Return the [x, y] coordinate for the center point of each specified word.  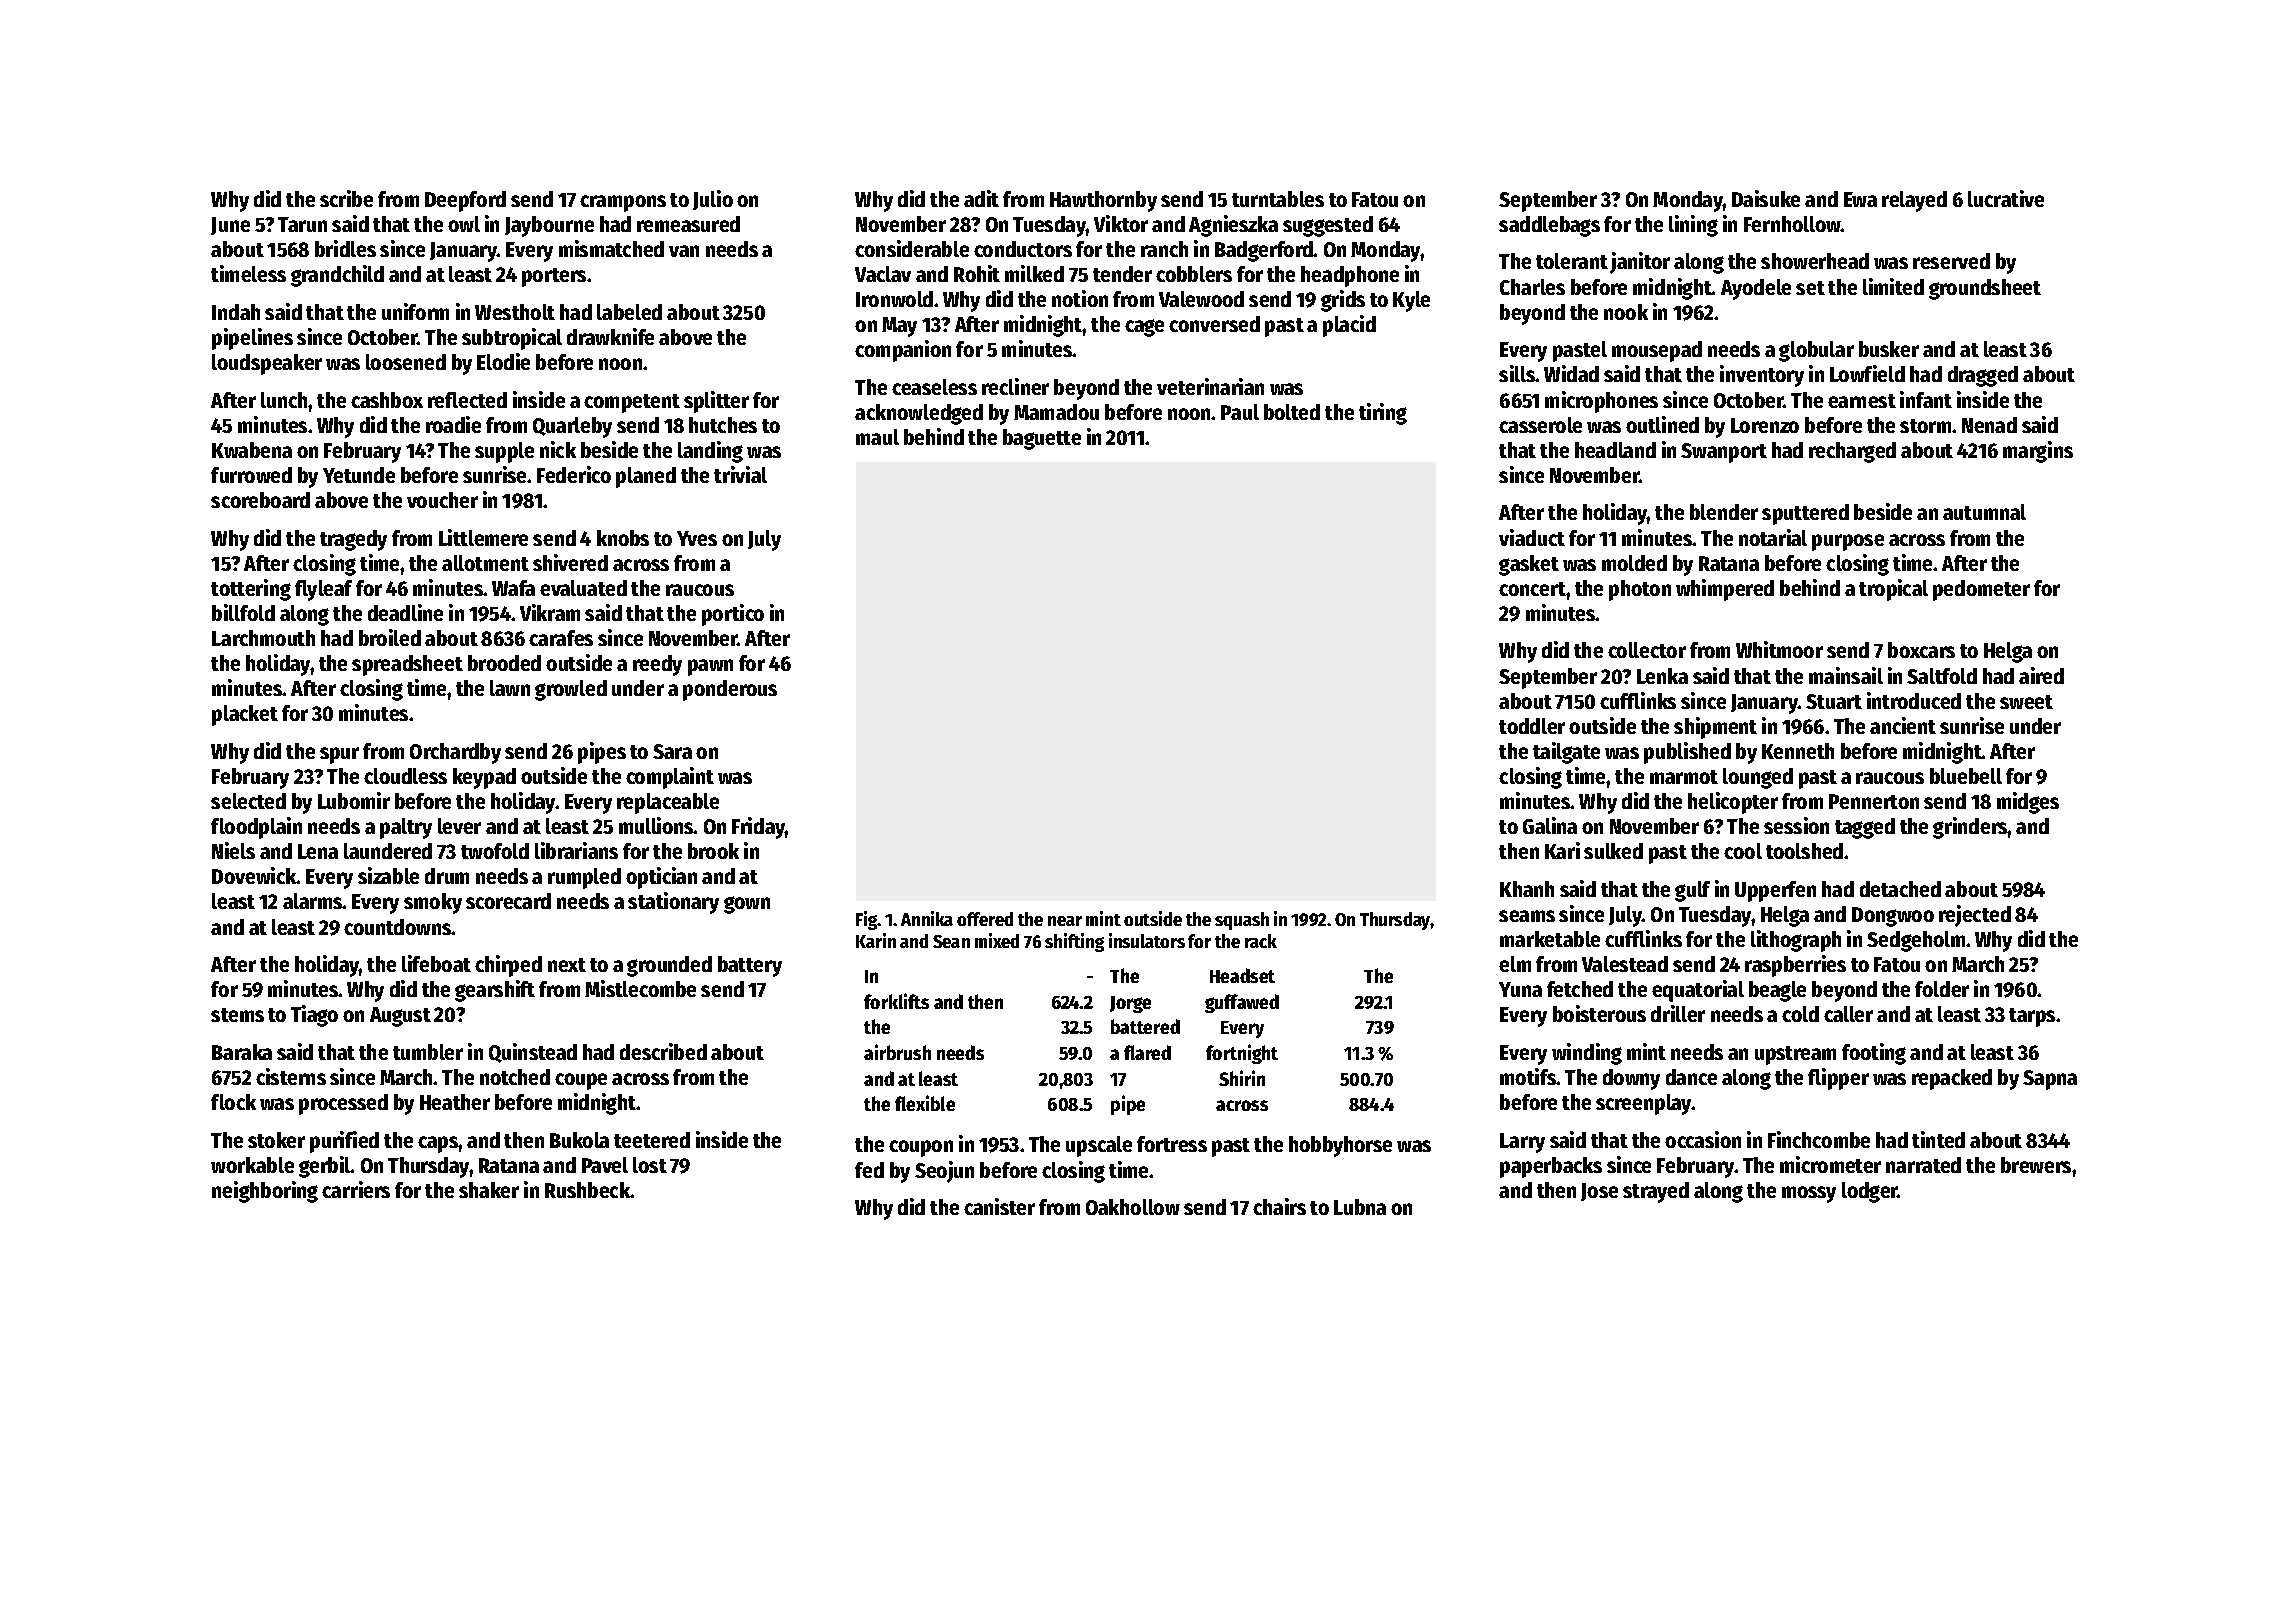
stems [237, 1015]
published [1687, 753]
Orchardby [455, 753]
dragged [1983, 376]
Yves [697, 538]
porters [554, 277]
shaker [489, 1190]
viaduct [1532, 537]
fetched [1580, 989]
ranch [1164, 249]
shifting [1074, 942]
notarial [1773, 537]
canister [999, 1206]
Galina [1550, 825]
